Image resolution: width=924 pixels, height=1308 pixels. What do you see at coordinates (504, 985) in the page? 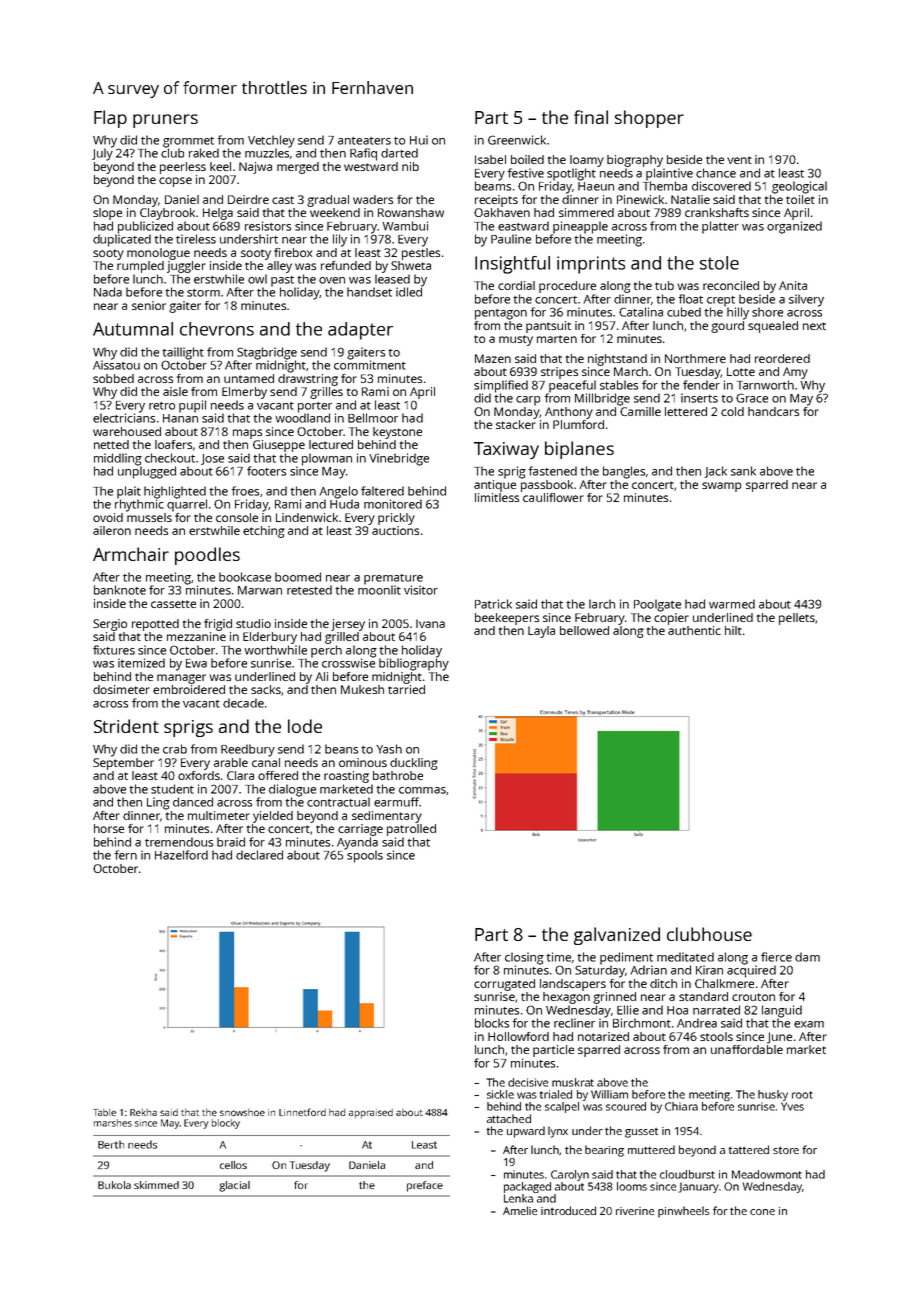
I see `corrugated` at bounding box center [504, 985].
